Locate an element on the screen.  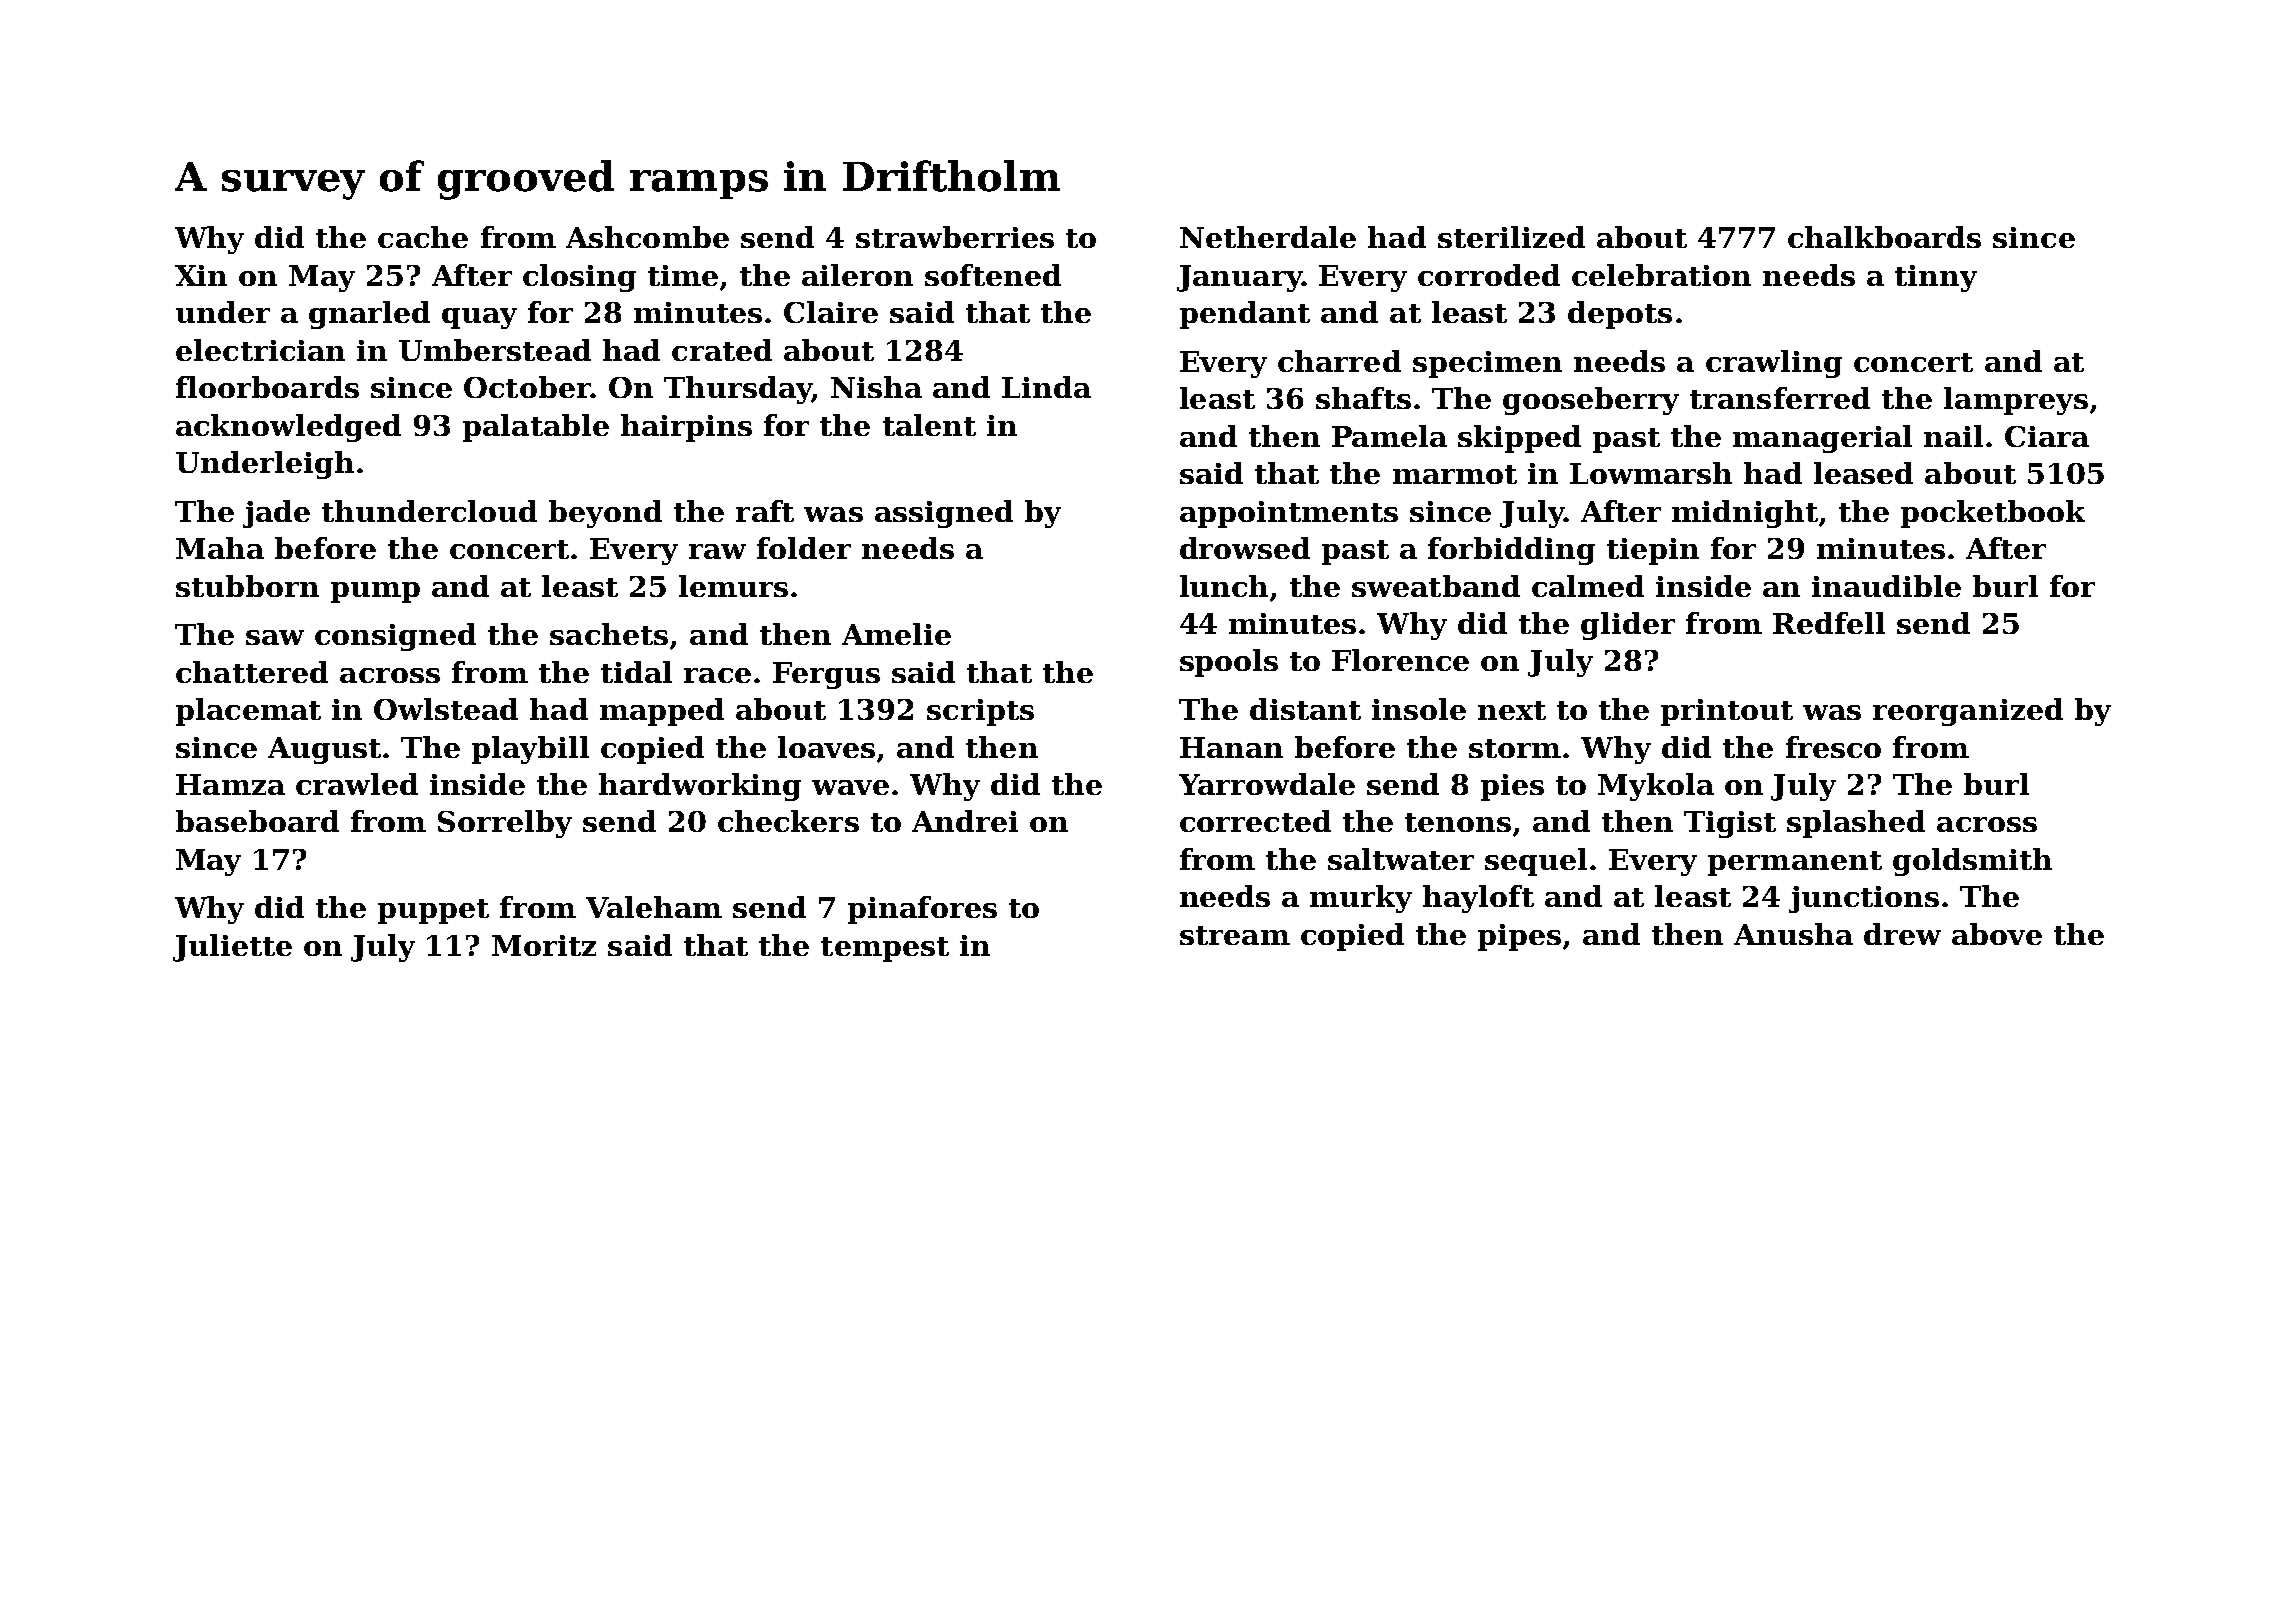
appointments is located at coordinates (1289, 514).
